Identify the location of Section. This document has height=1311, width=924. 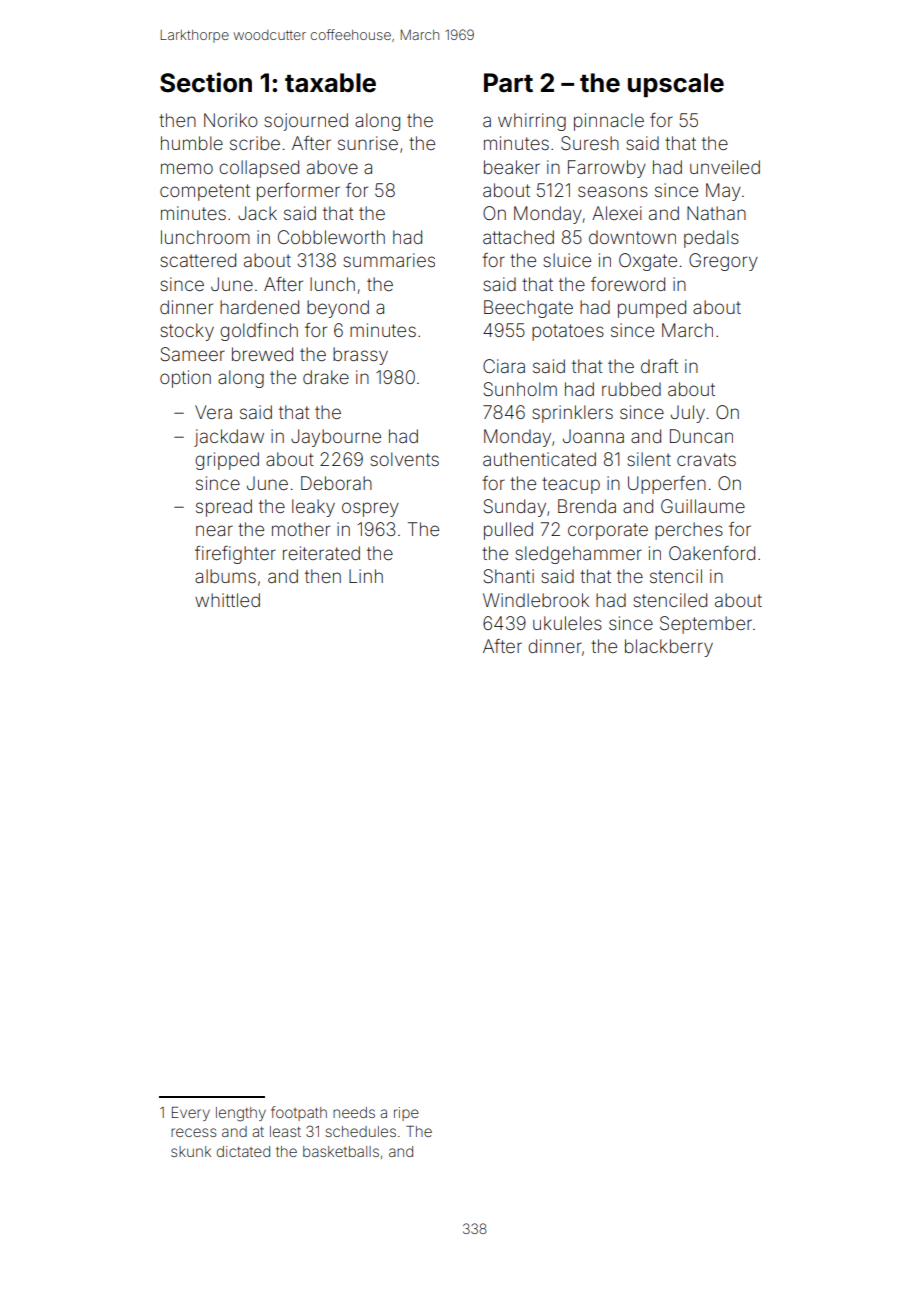
(206, 82).
